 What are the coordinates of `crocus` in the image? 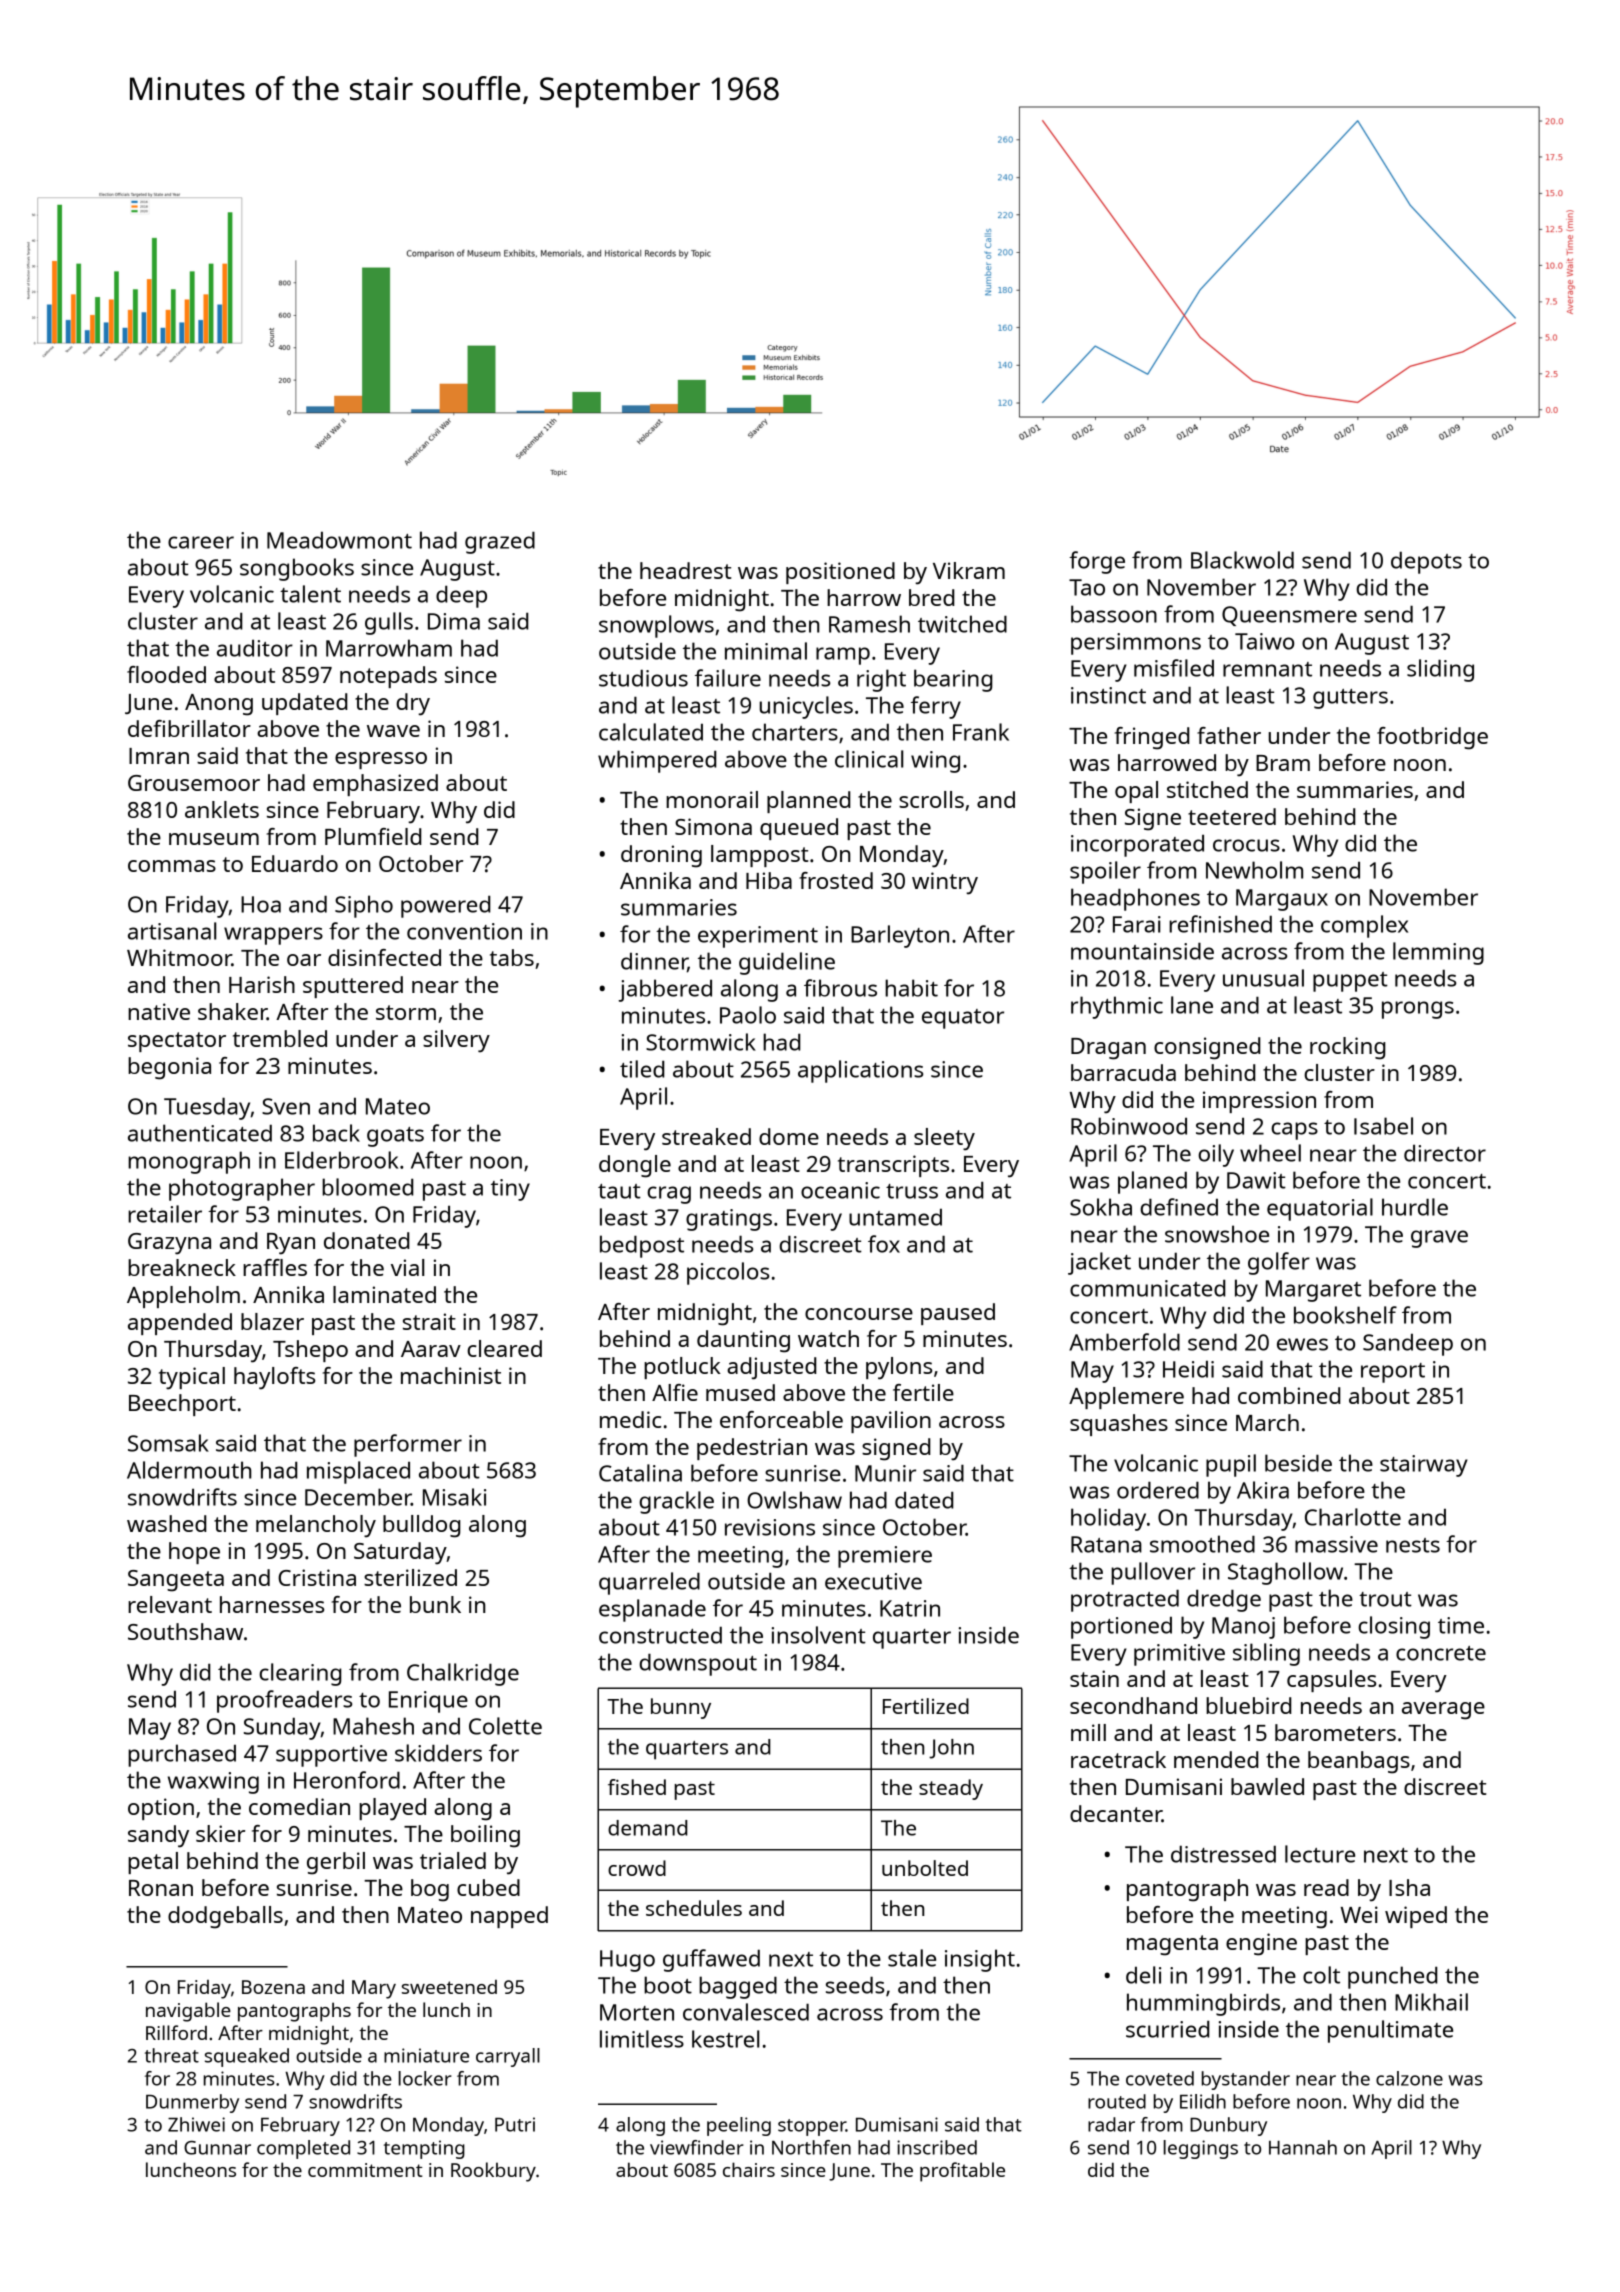 It's located at (1246, 845).
